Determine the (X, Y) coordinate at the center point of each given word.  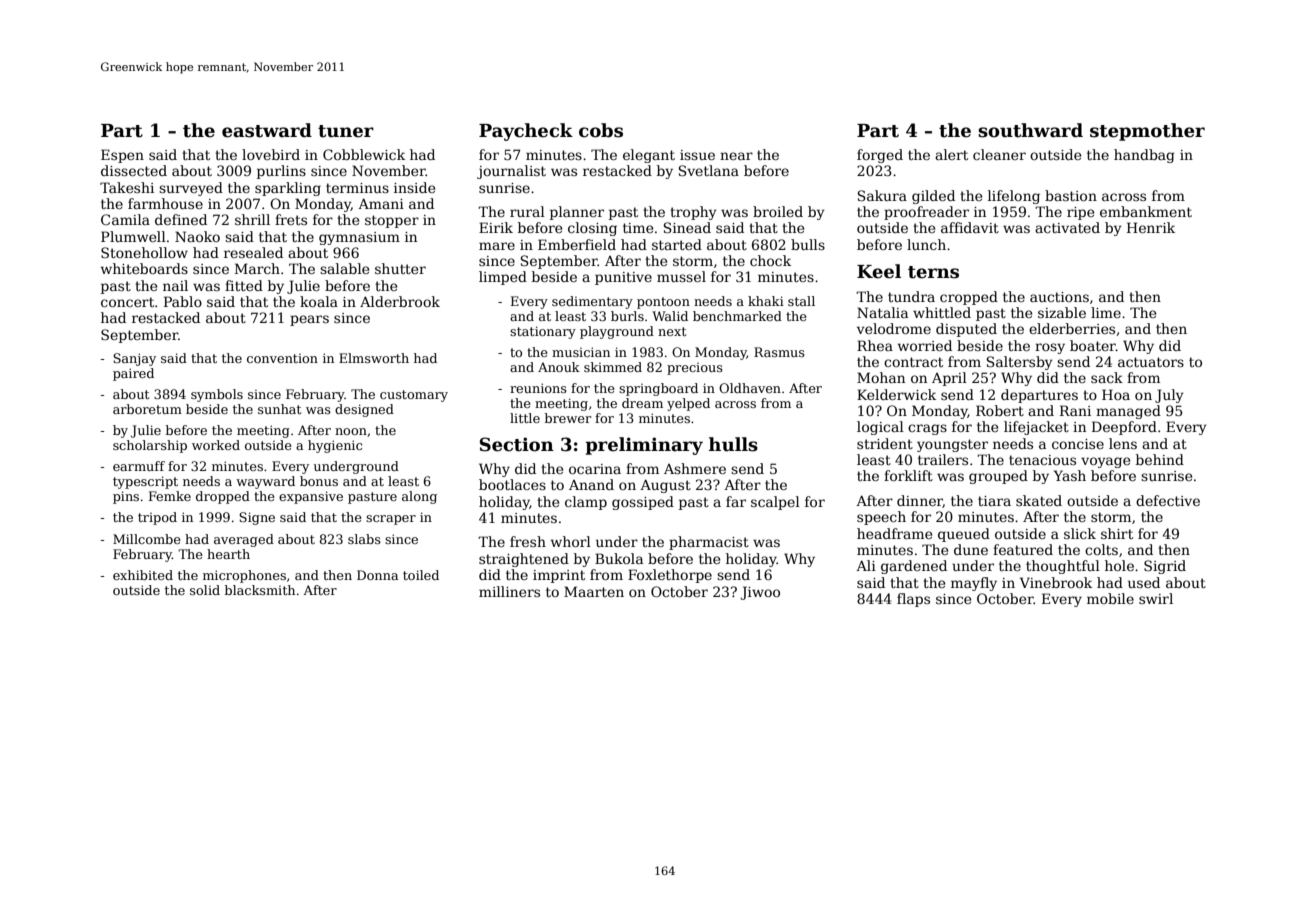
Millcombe (147, 539)
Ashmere (695, 468)
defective (1168, 500)
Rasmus (779, 352)
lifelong (1014, 197)
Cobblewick (364, 154)
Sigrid (1165, 567)
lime (1106, 312)
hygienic (335, 446)
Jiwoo (760, 593)
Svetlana (709, 170)
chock (770, 260)
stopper (392, 221)
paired (133, 374)
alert (951, 154)
